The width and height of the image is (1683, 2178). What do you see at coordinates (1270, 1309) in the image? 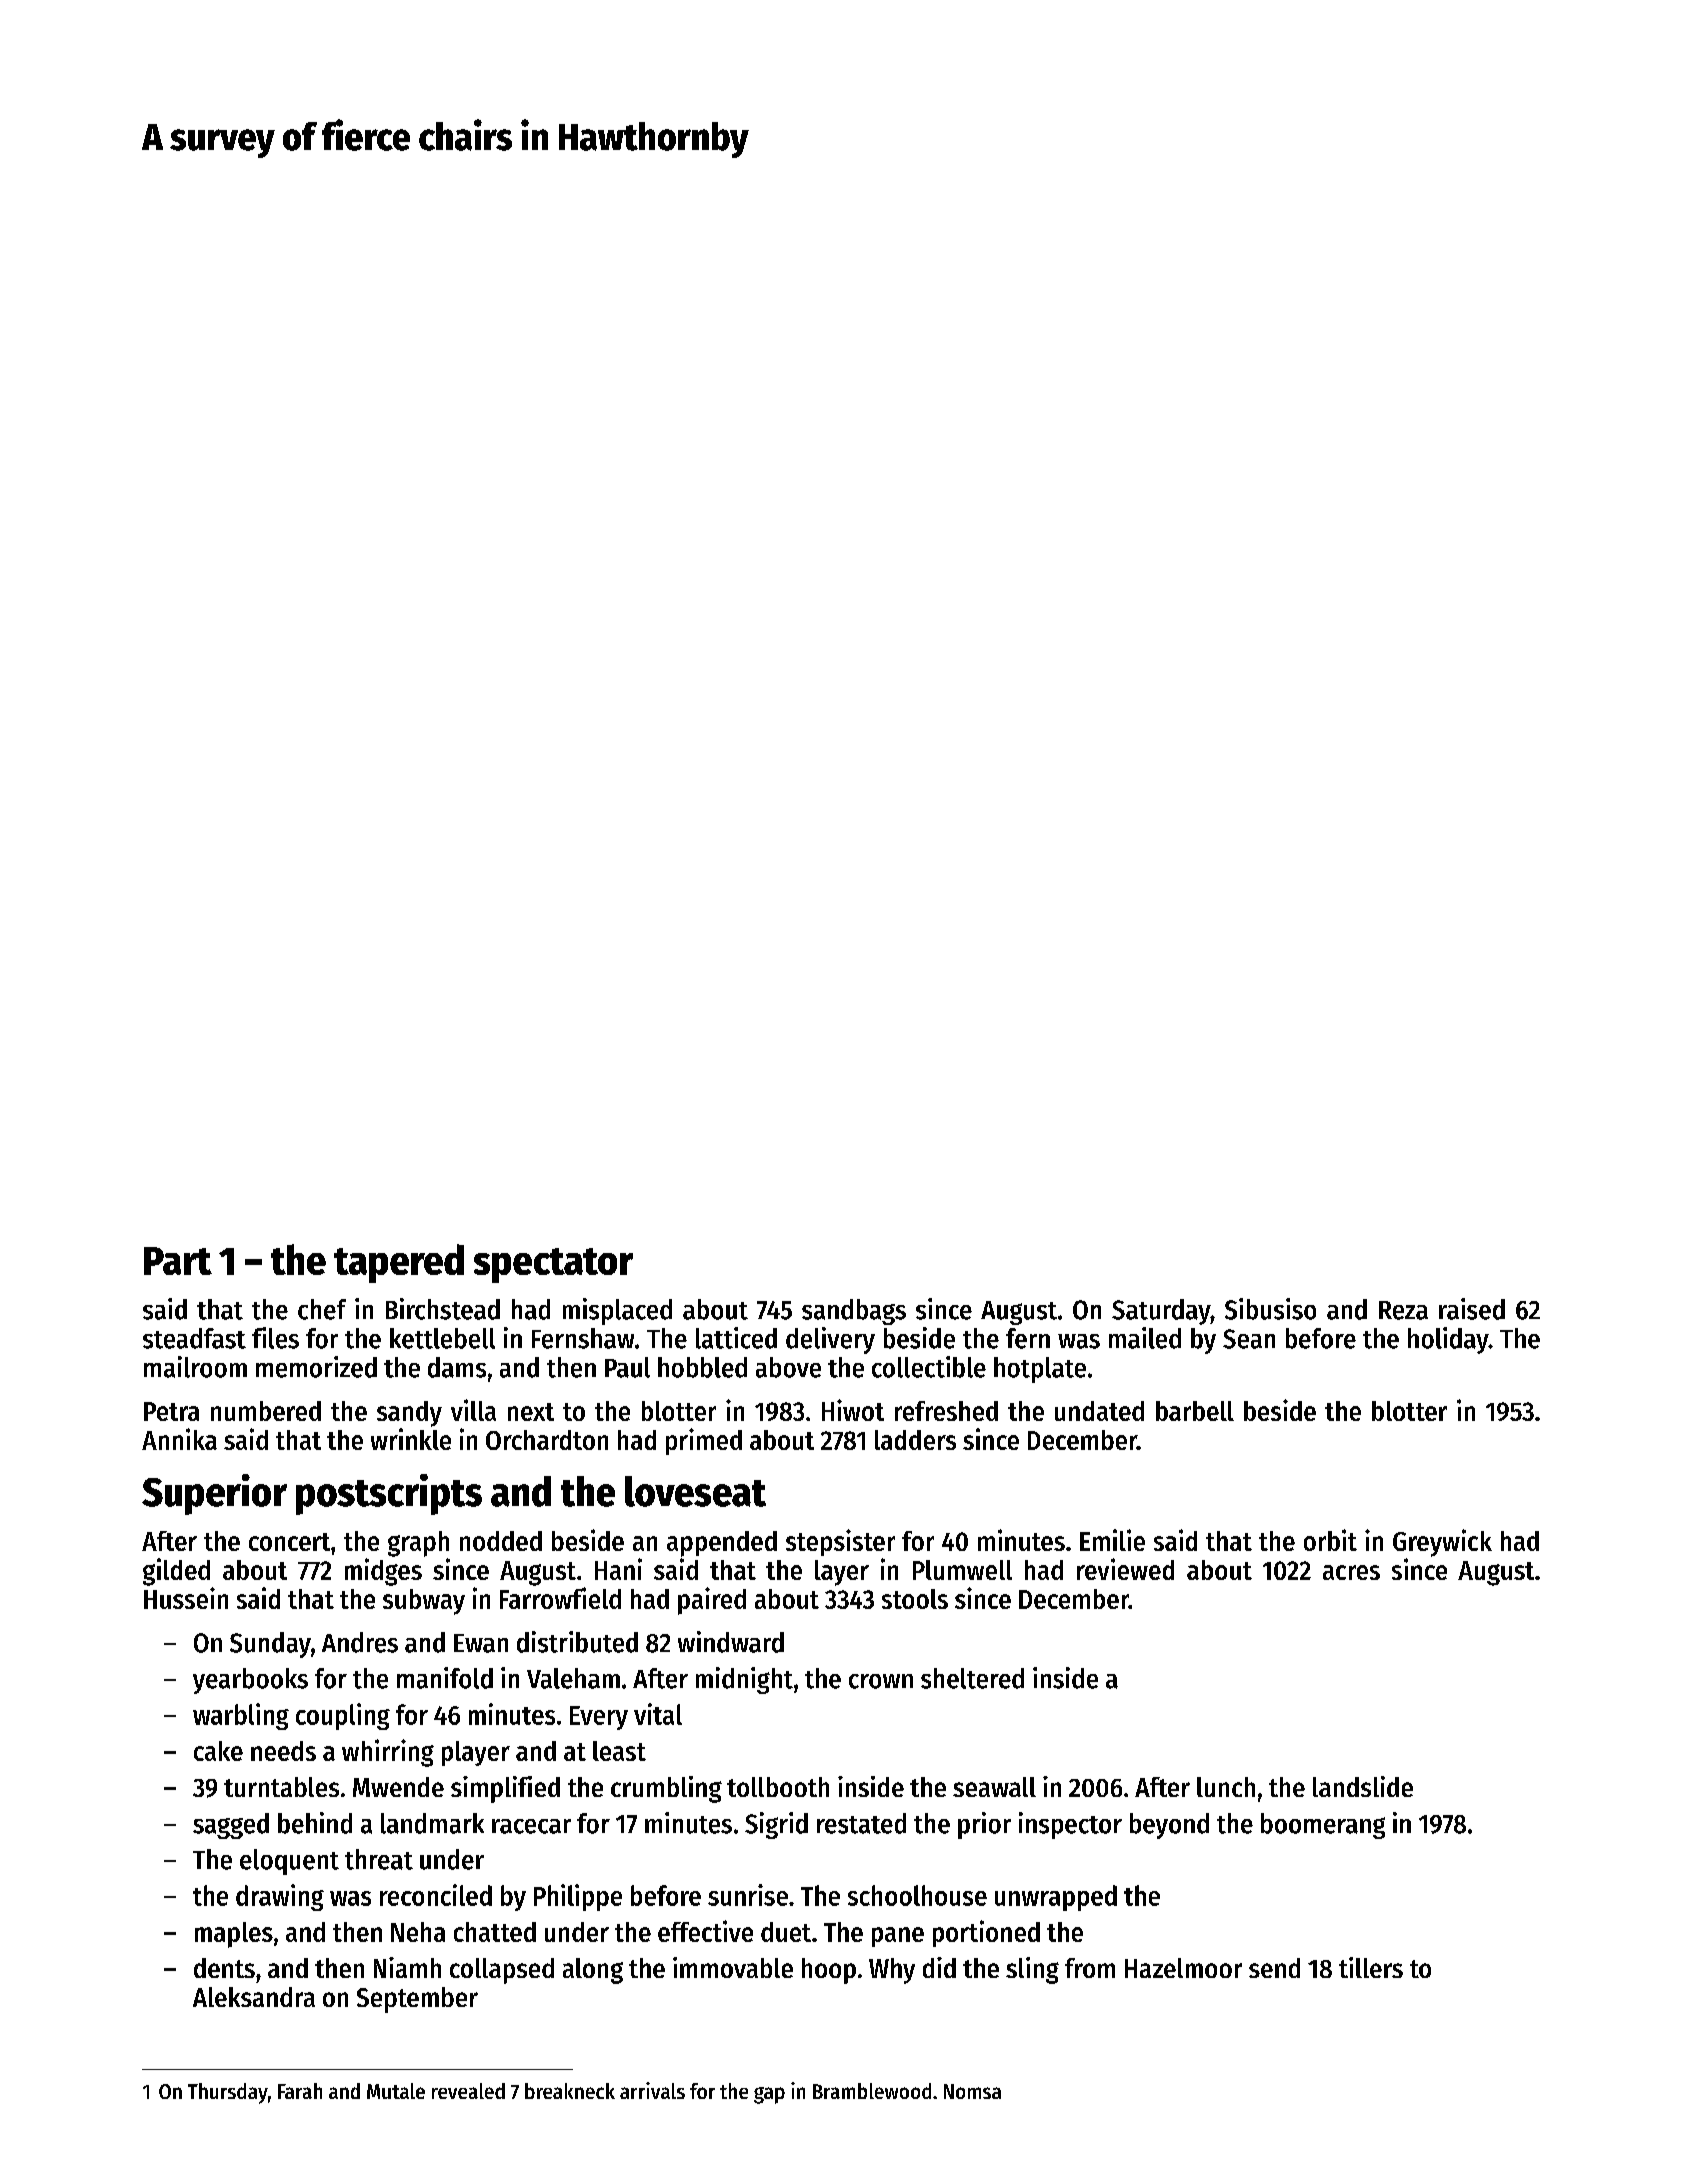
I see `Sibusiso` at bounding box center [1270, 1309].
